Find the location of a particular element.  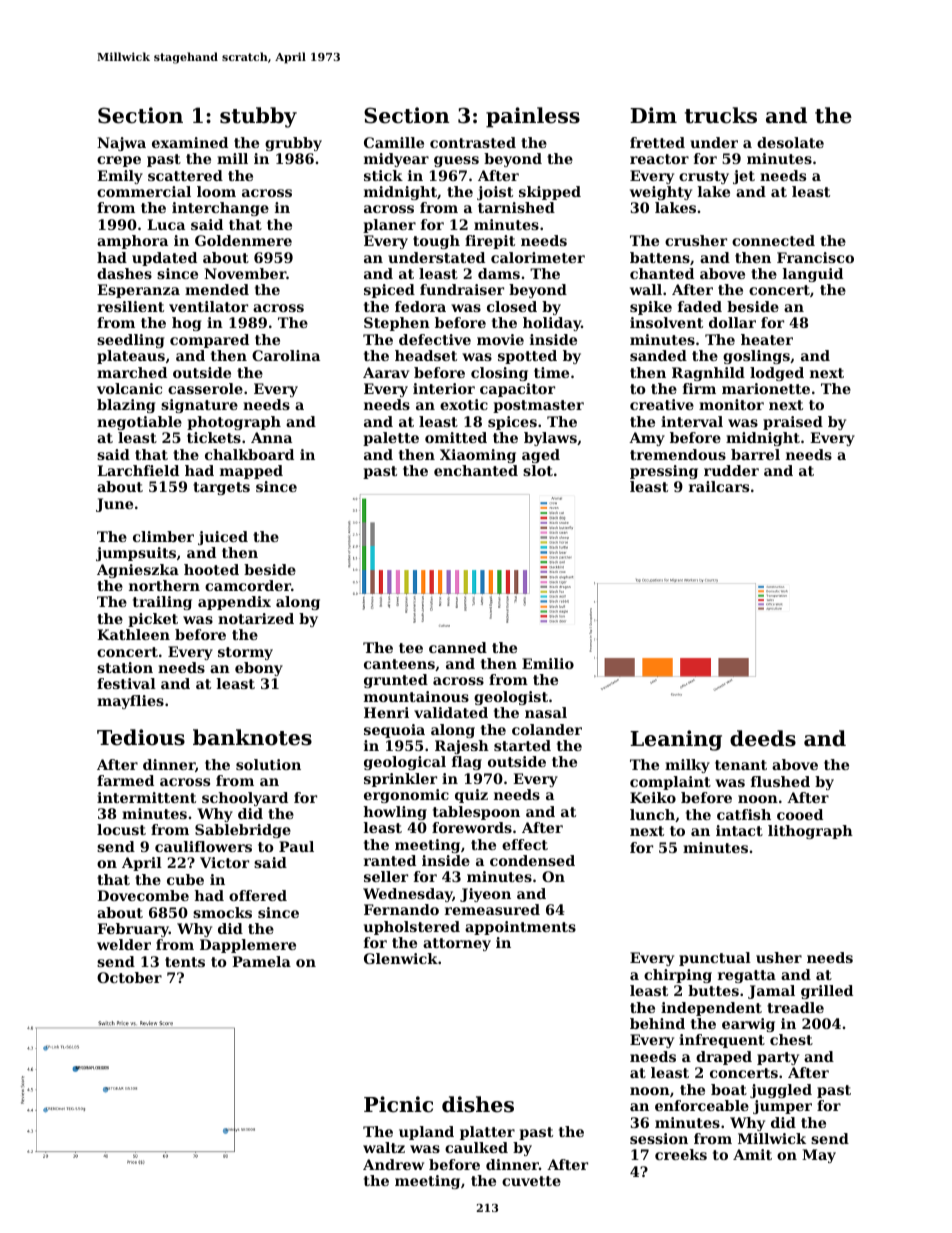

trucks is located at coordinates (721, 115).
